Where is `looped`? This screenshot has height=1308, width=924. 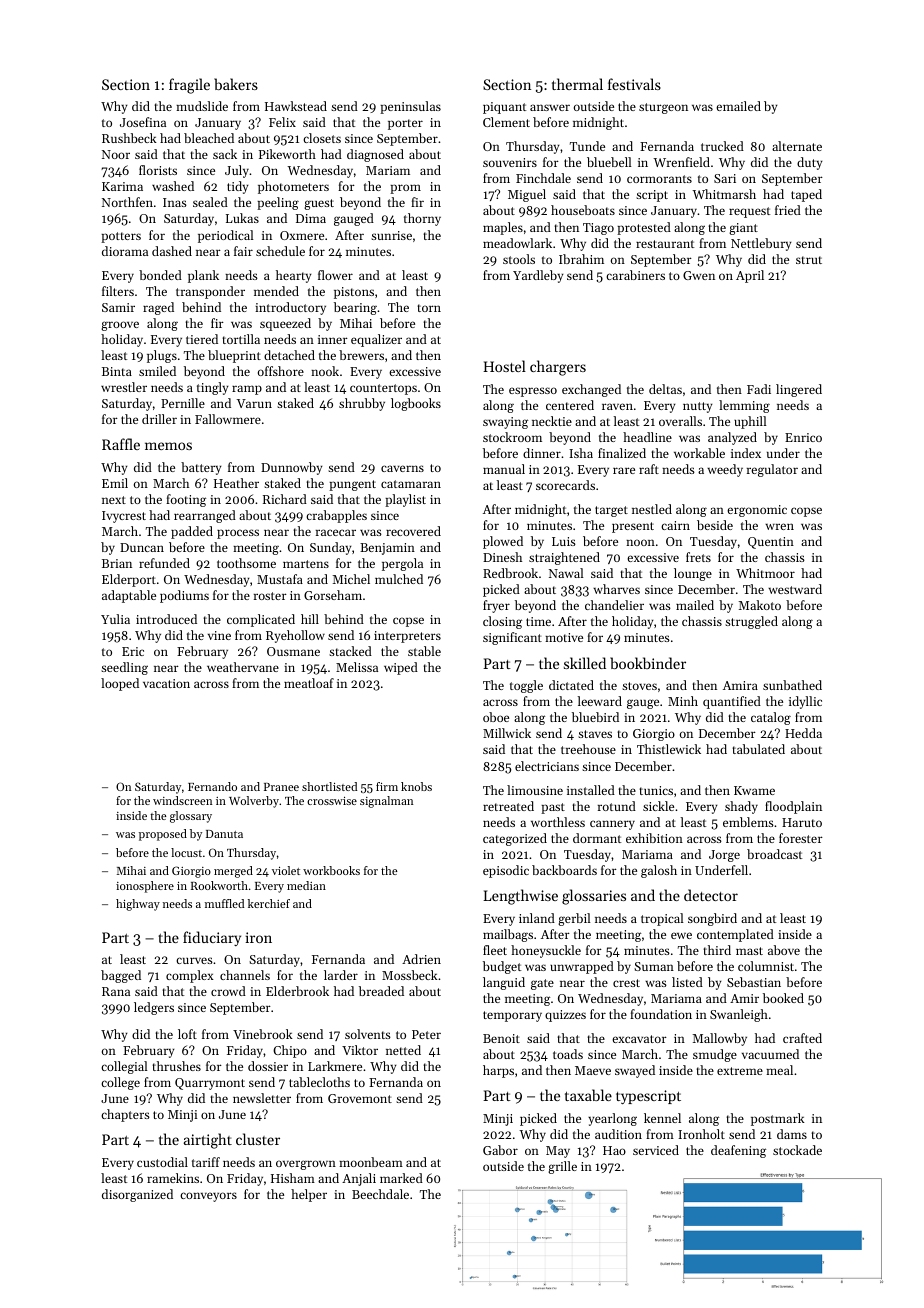
looped is located at coordinates (120, 684).
